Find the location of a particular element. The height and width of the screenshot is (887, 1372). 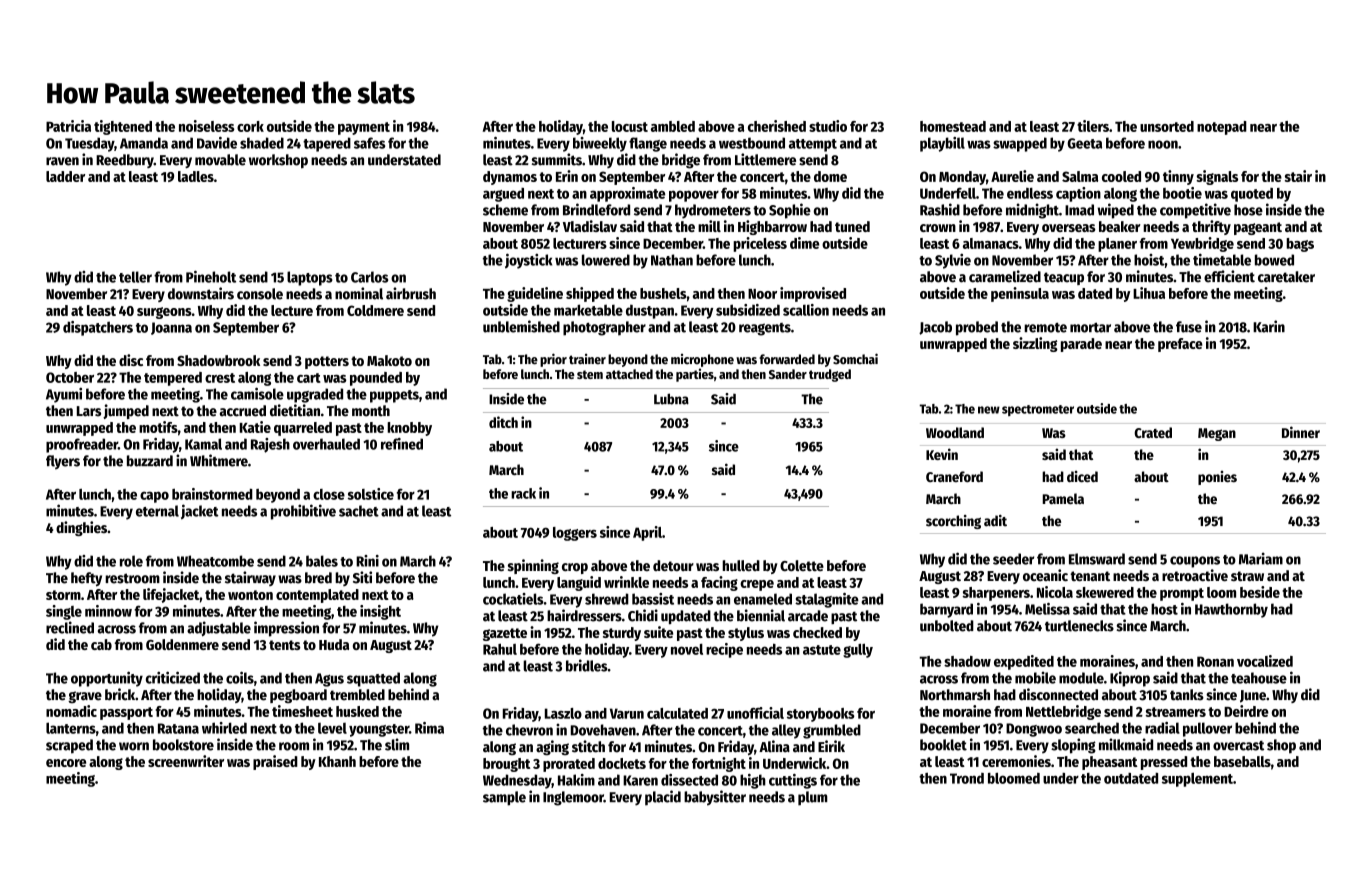

unsorted is located at coordinates (1167, 126).
